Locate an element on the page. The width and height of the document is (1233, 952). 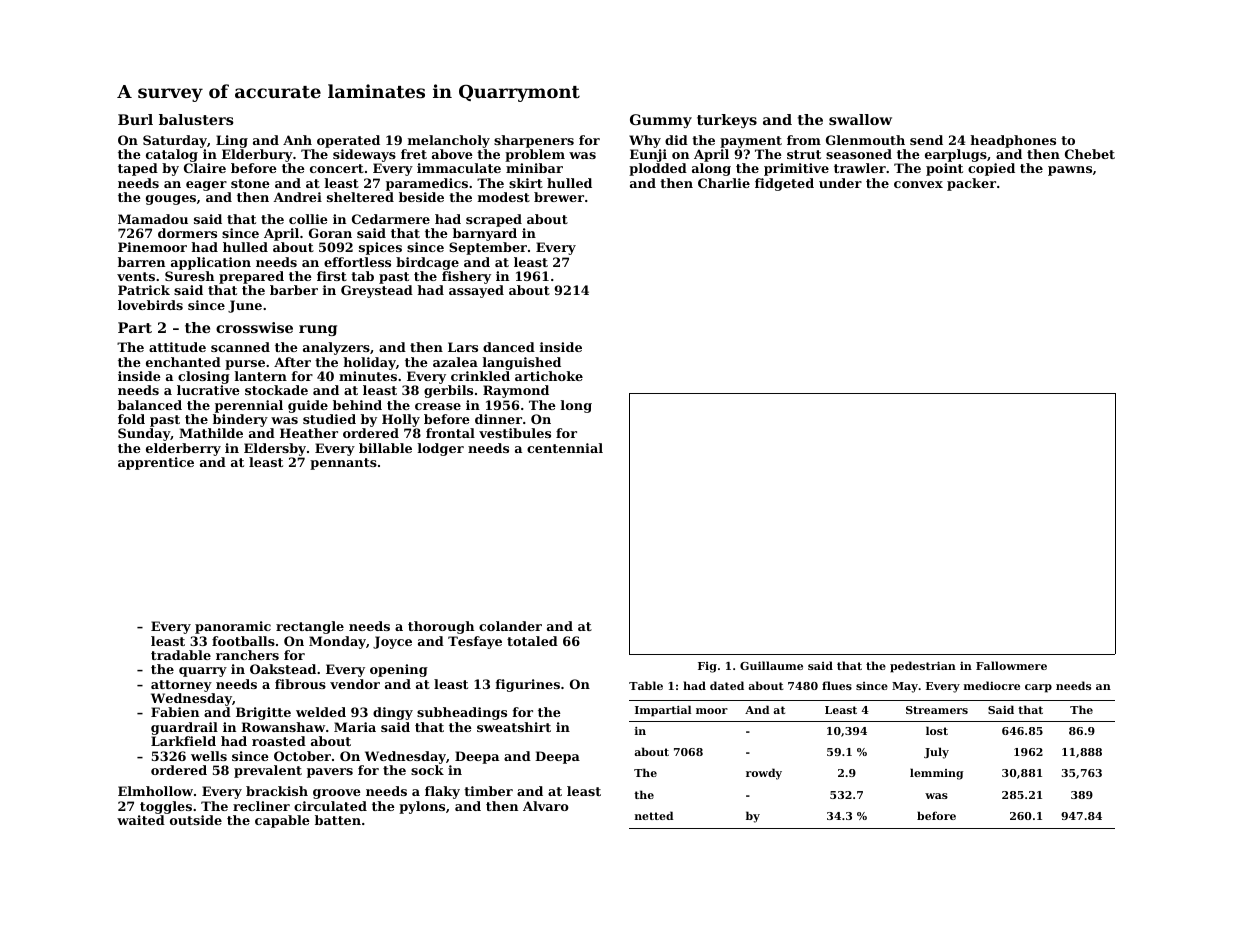
vestibules is located at coordinates (515, 433).
